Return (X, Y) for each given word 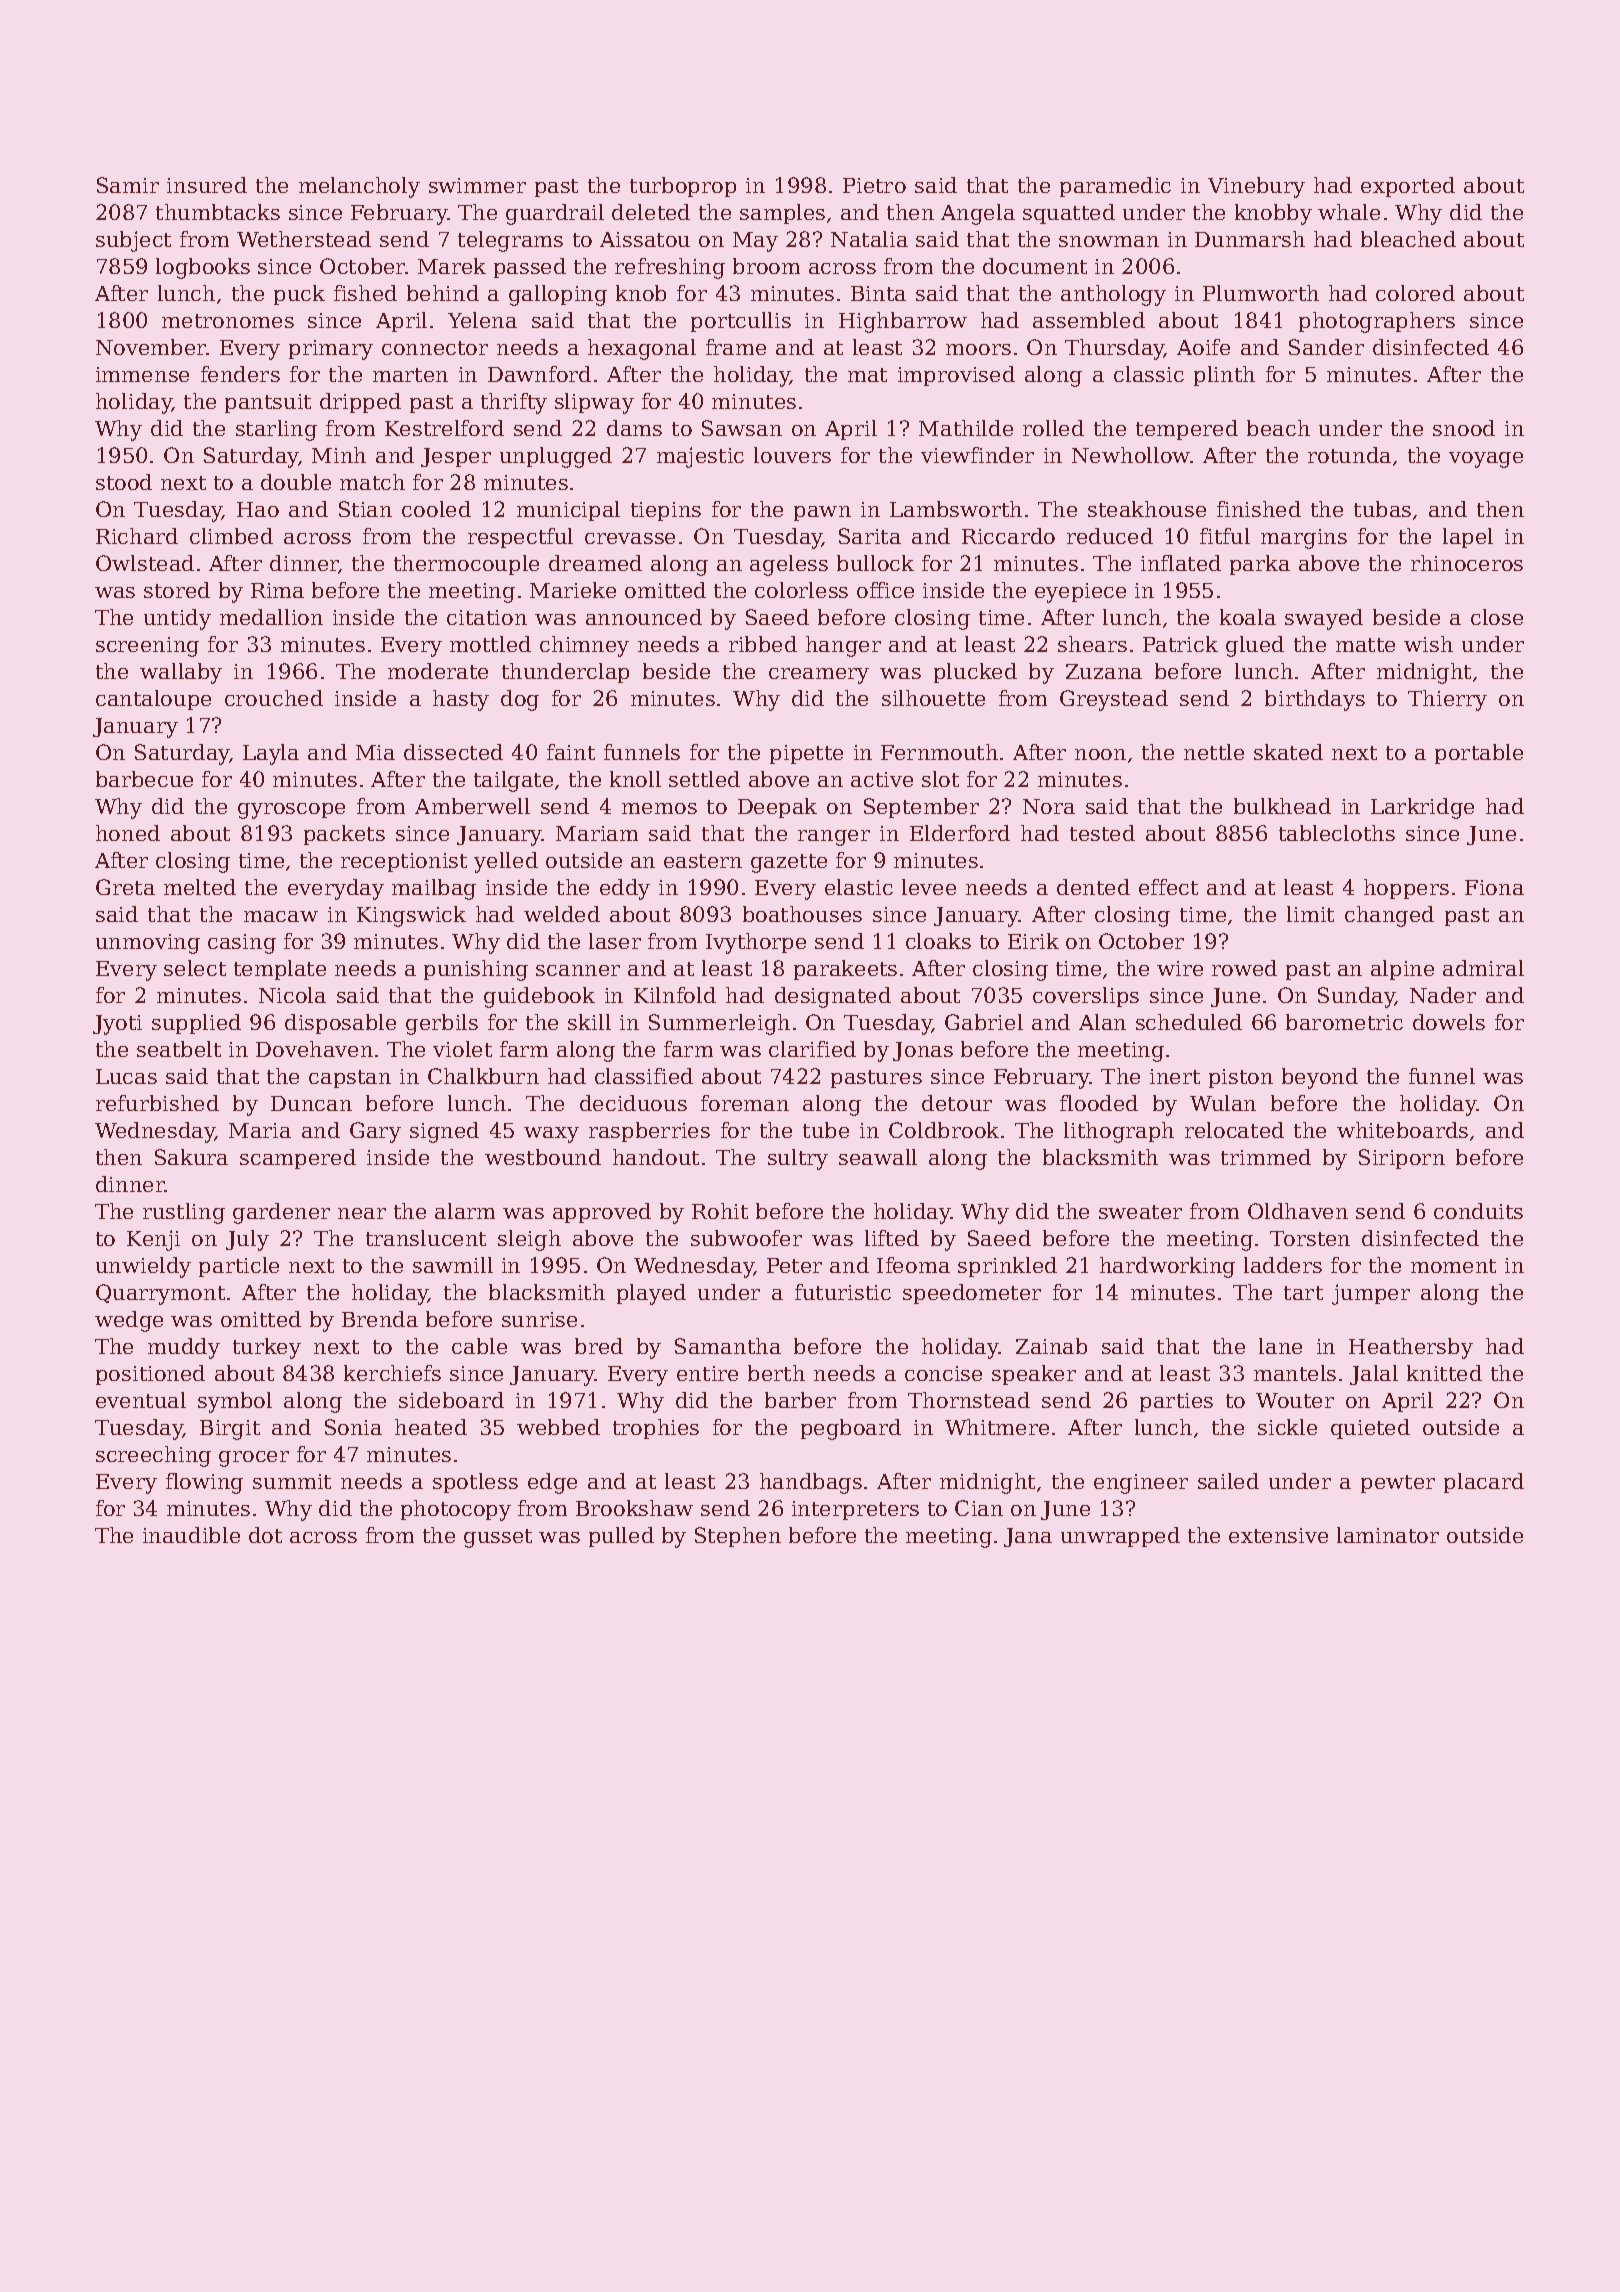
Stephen (738, 1537)
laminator (1388, 1535)
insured (207, 185)
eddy (625, 889)
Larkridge (1422, 808)
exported (1408, 187)
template (280, 970)
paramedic (1115, 187)
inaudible (191, 1535)
